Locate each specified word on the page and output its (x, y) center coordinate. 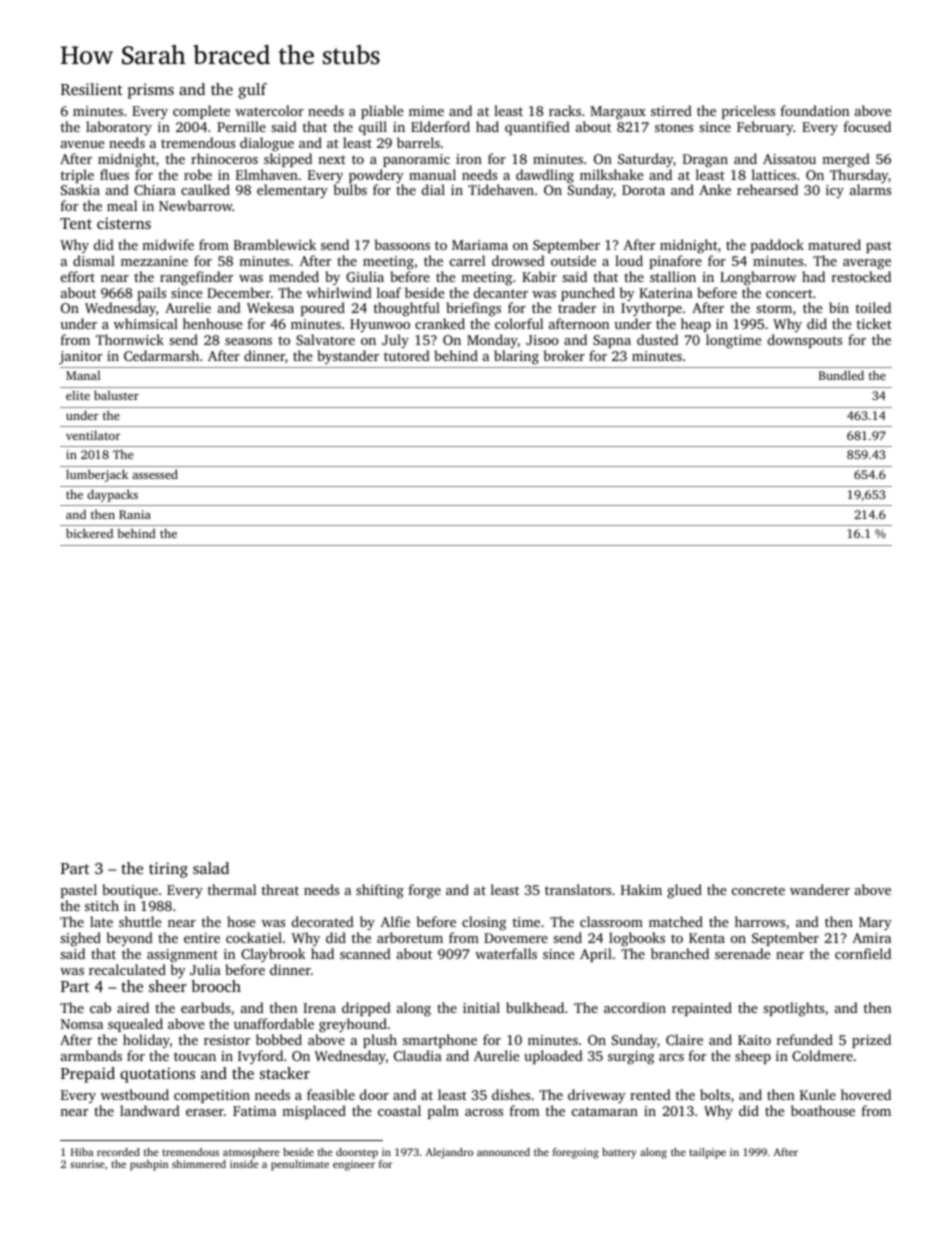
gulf (252, 91)
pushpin (149, 1165)
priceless (748, 112)
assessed (155, 474)
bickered (89, 533)
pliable (382, 112)
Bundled (841, 375)
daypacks (112, 495)
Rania (135, 514)
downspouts (805, 341)
